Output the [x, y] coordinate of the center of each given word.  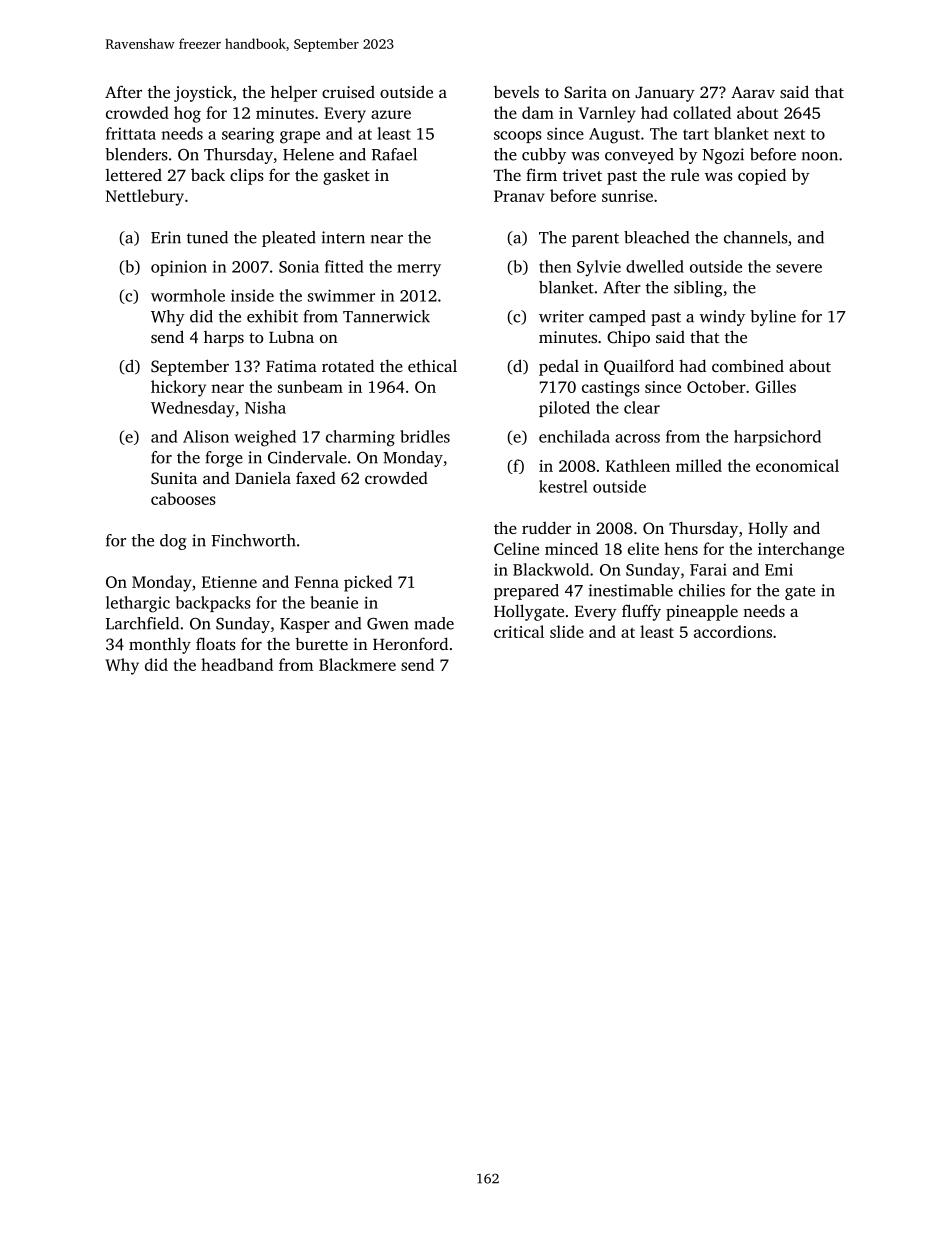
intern [343, 237]
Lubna [291, 336]
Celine [516, 548]
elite [643, 548]
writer [561, 316]
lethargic [138, 604]
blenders [136, 154]
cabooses [183, 498]
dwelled [655, 266]
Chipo [628, 339]
